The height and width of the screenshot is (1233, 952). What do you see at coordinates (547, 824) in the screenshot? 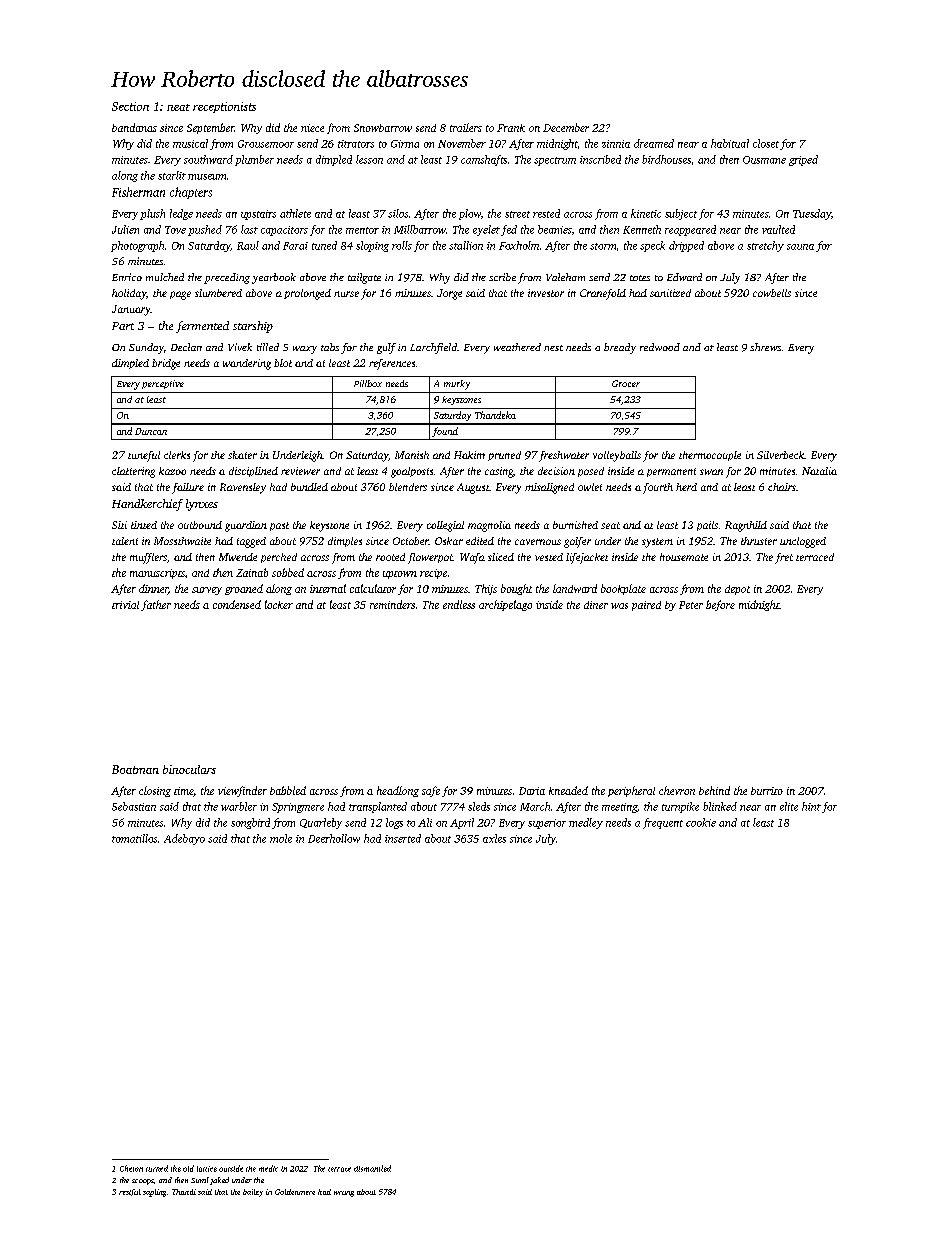
I see `superior` at bounding box center [547, 824].
